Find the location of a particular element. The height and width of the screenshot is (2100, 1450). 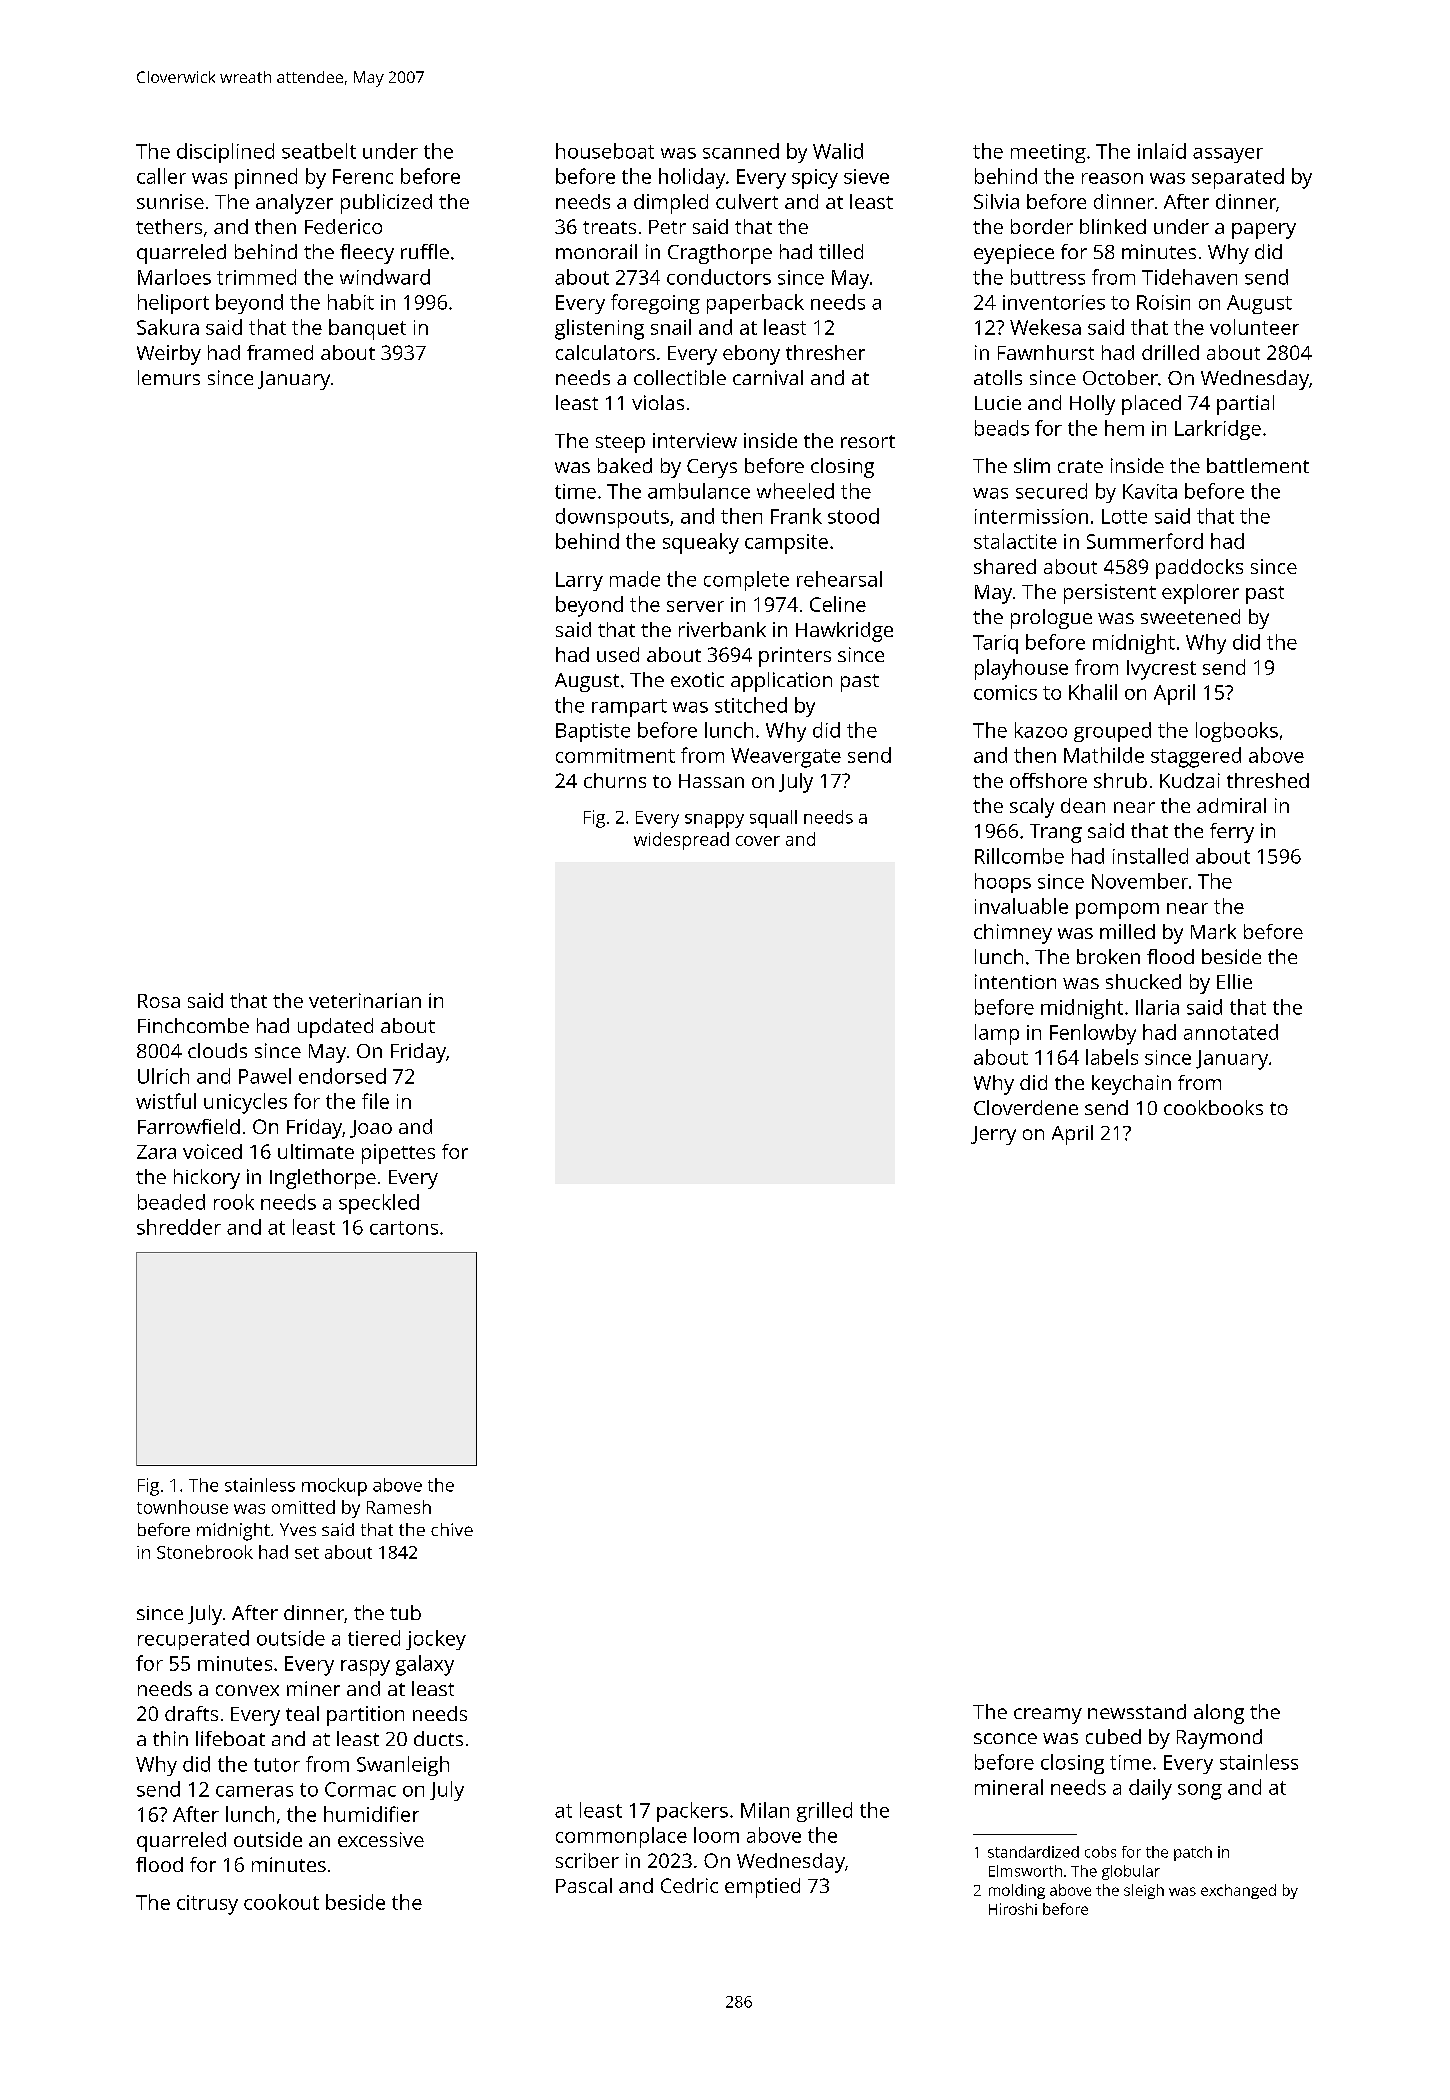

raspy is located at coordinates (365, 1668).
